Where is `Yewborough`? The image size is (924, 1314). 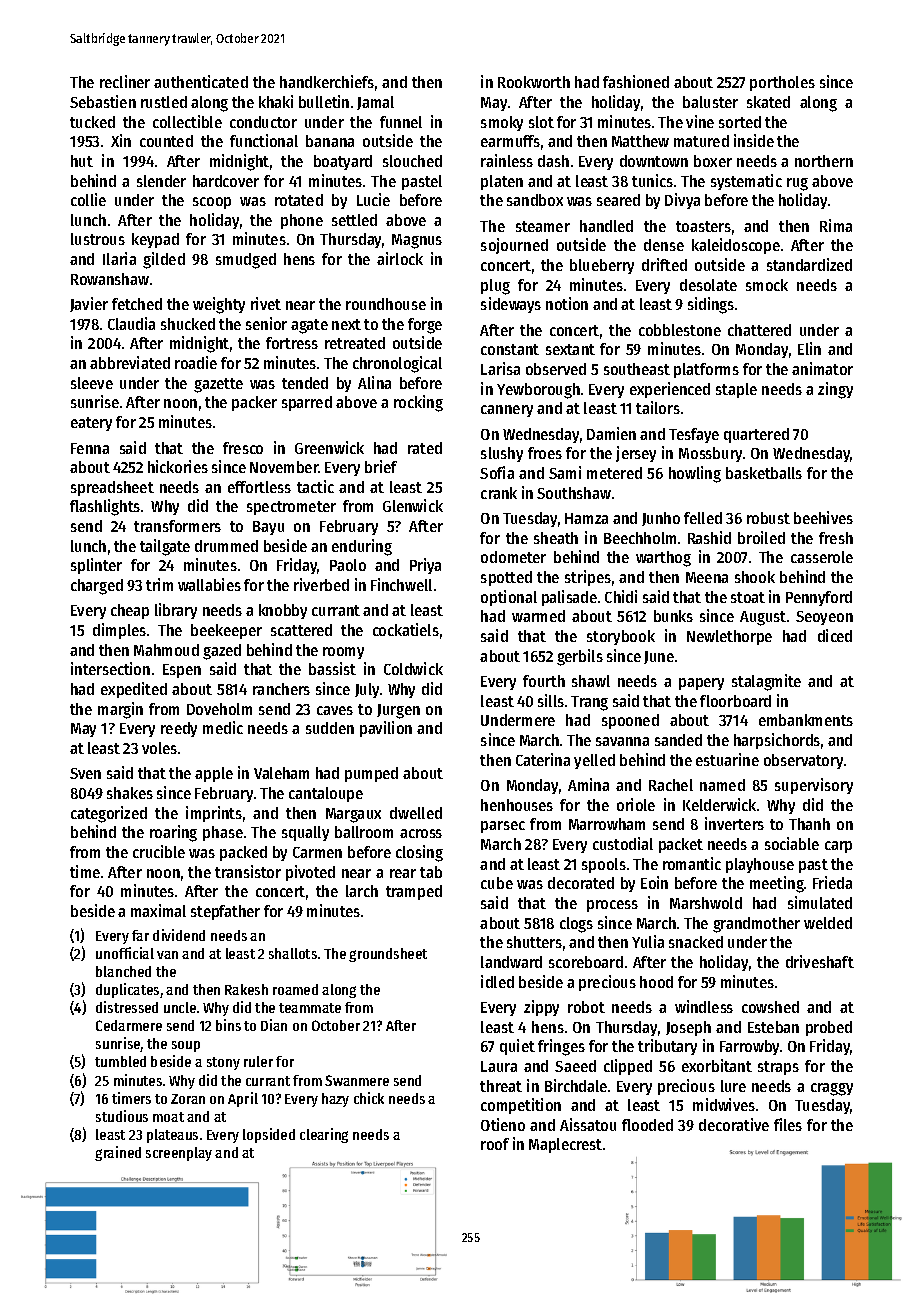
Yewborough is located at coordinates (538, 391).
